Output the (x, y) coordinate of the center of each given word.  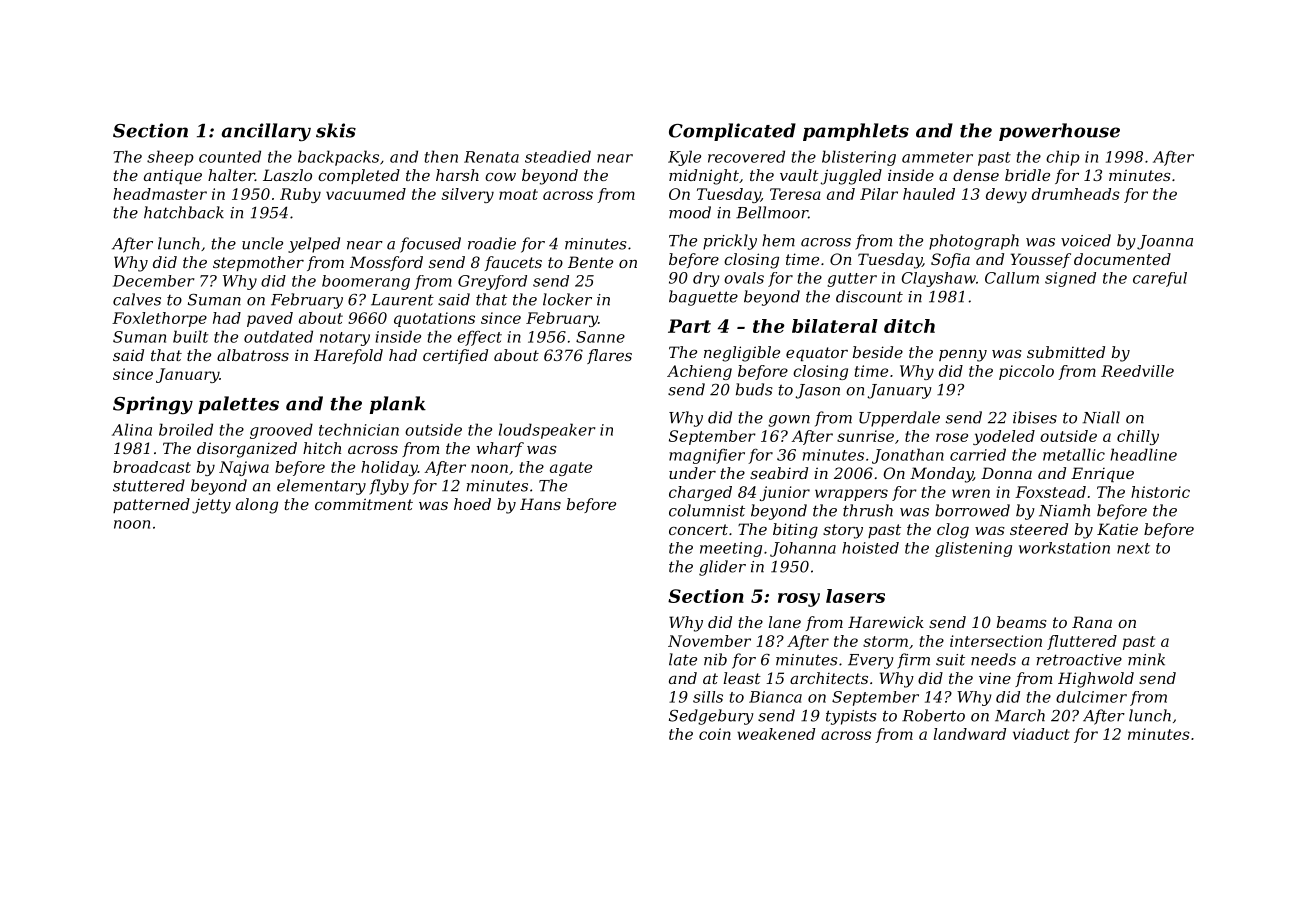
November (709, 641)
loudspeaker (547, 431)
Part (689, 326)
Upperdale (899, 419)
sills (708, 697)
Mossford (386, 263)
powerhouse (1059, 132)
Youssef (1041, 260)
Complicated (732, 132)
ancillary (266, 132)
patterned (151, 505)
